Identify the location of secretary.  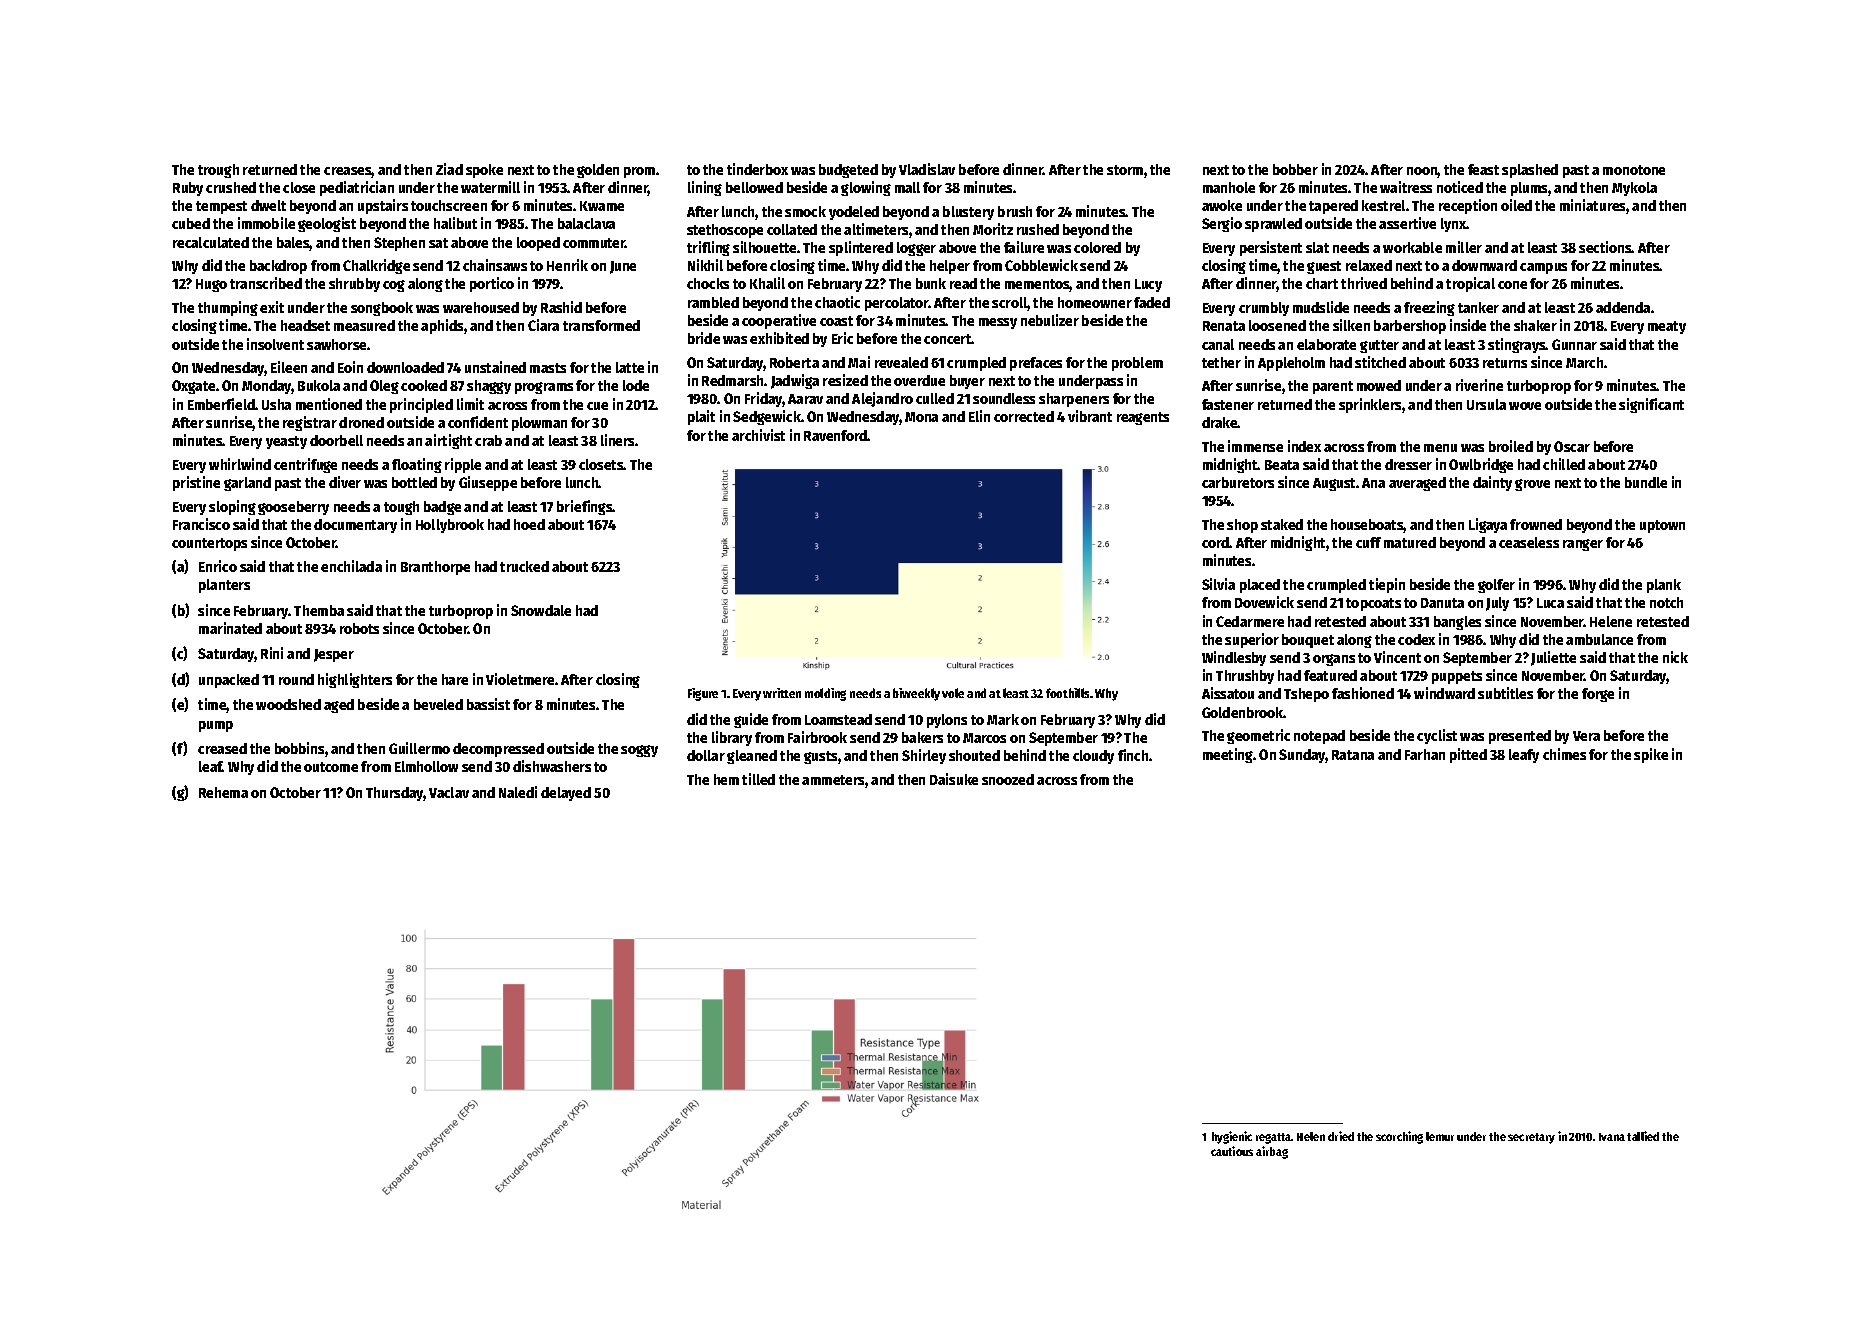
(1531, 1138).
